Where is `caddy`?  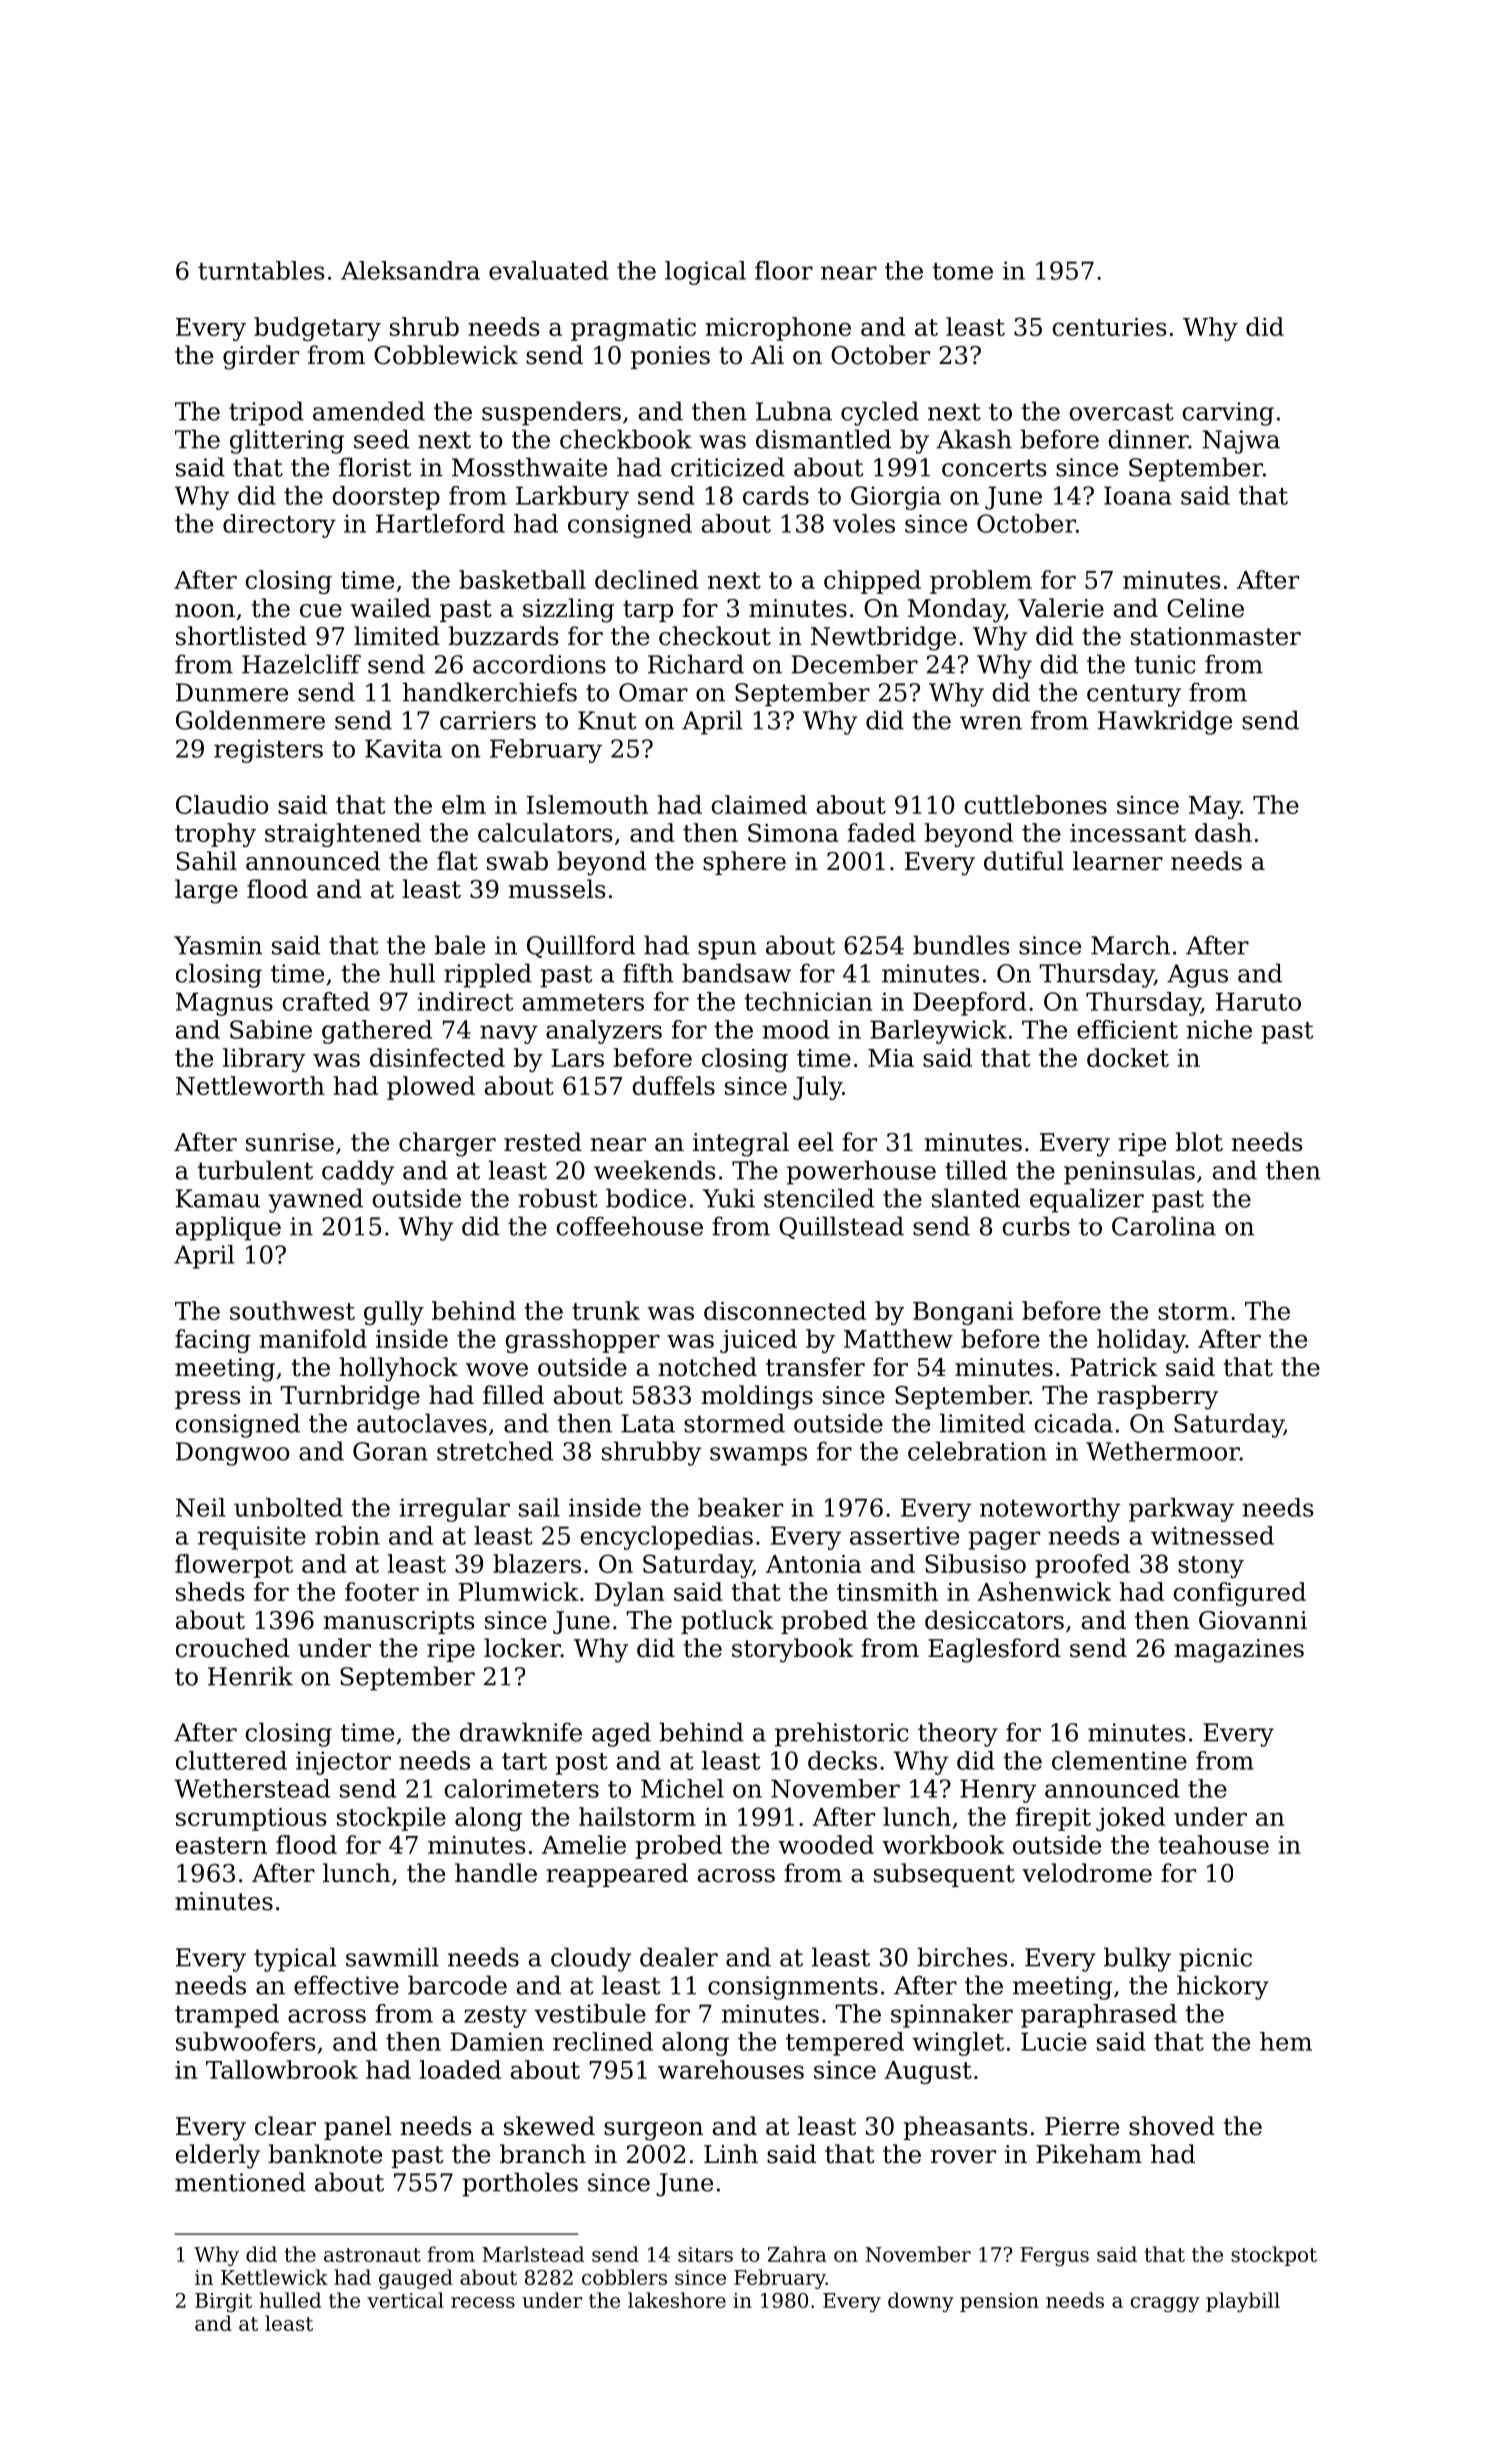
caddy is located at coordinates (358, 1172).
